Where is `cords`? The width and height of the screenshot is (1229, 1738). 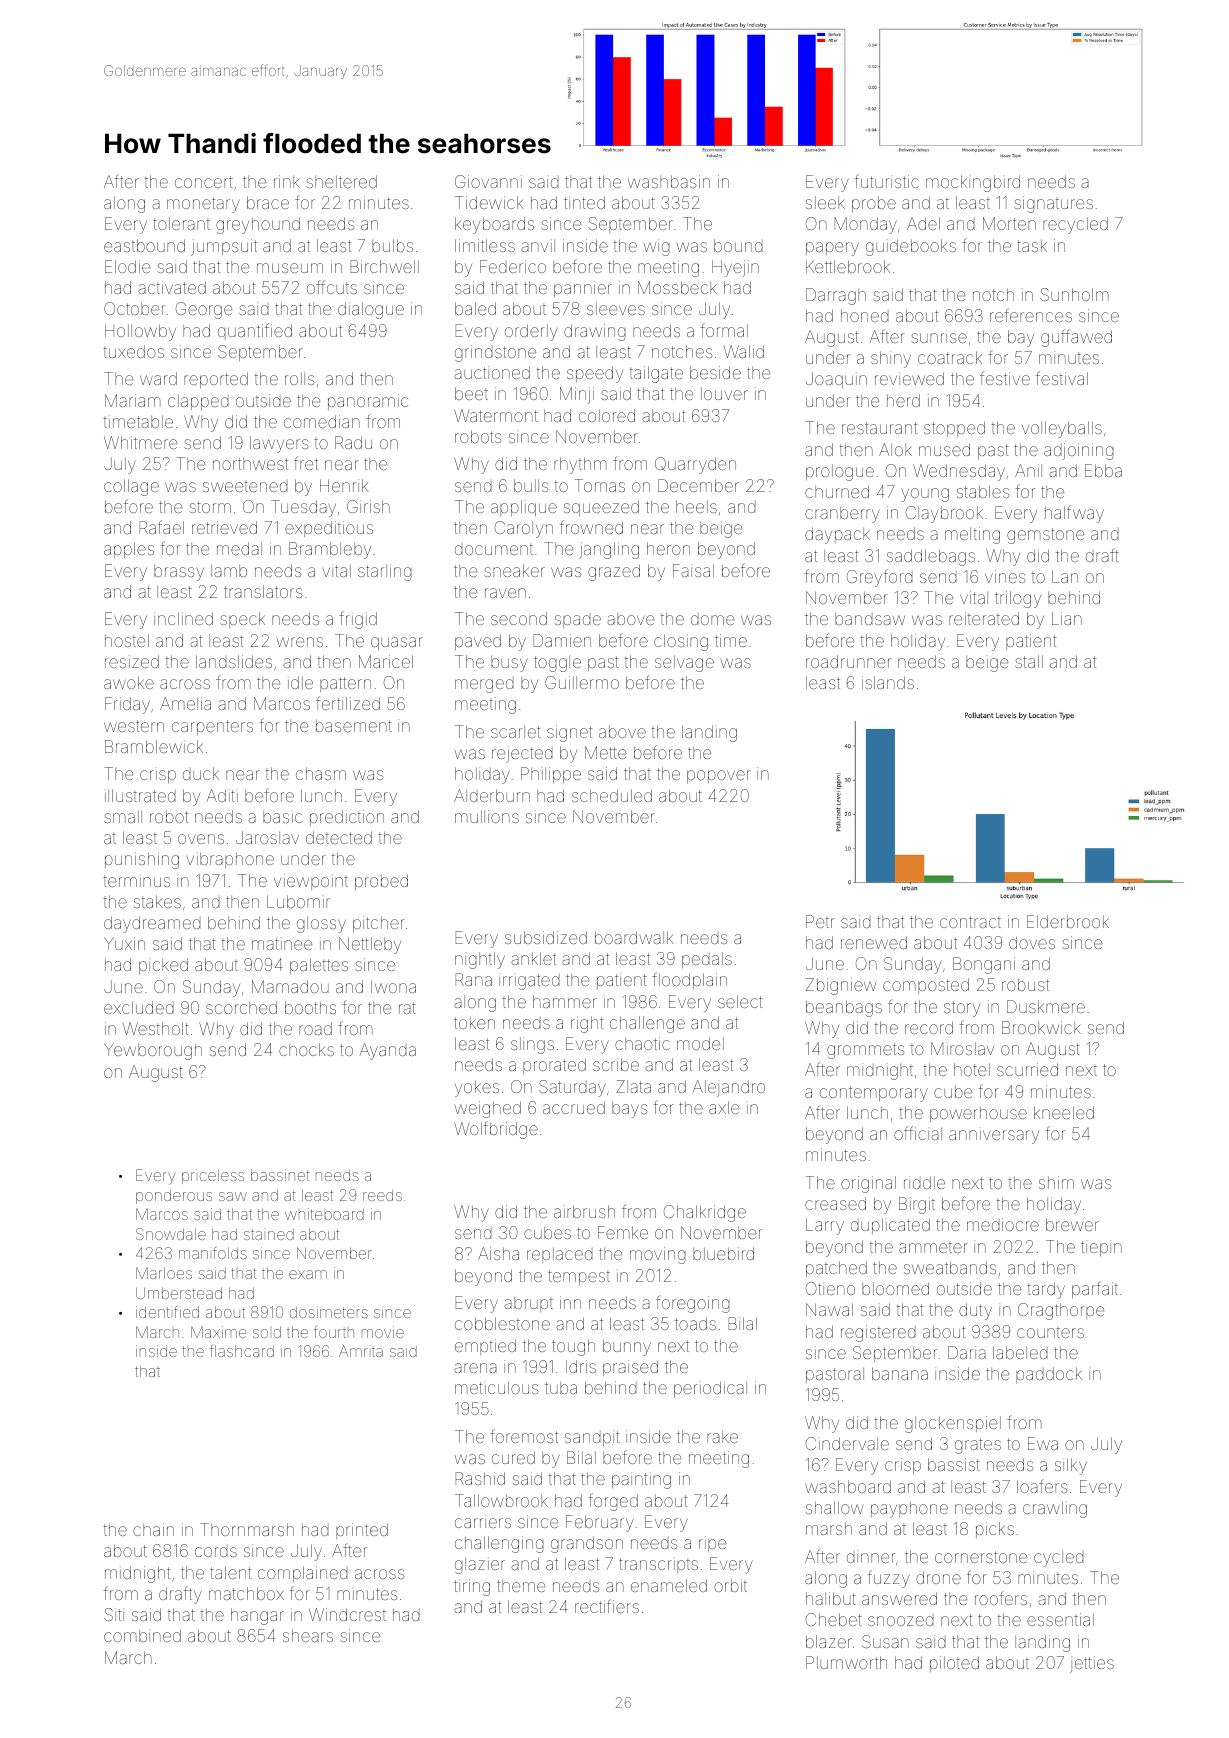 cords is located at coordinates (216, 1551).
